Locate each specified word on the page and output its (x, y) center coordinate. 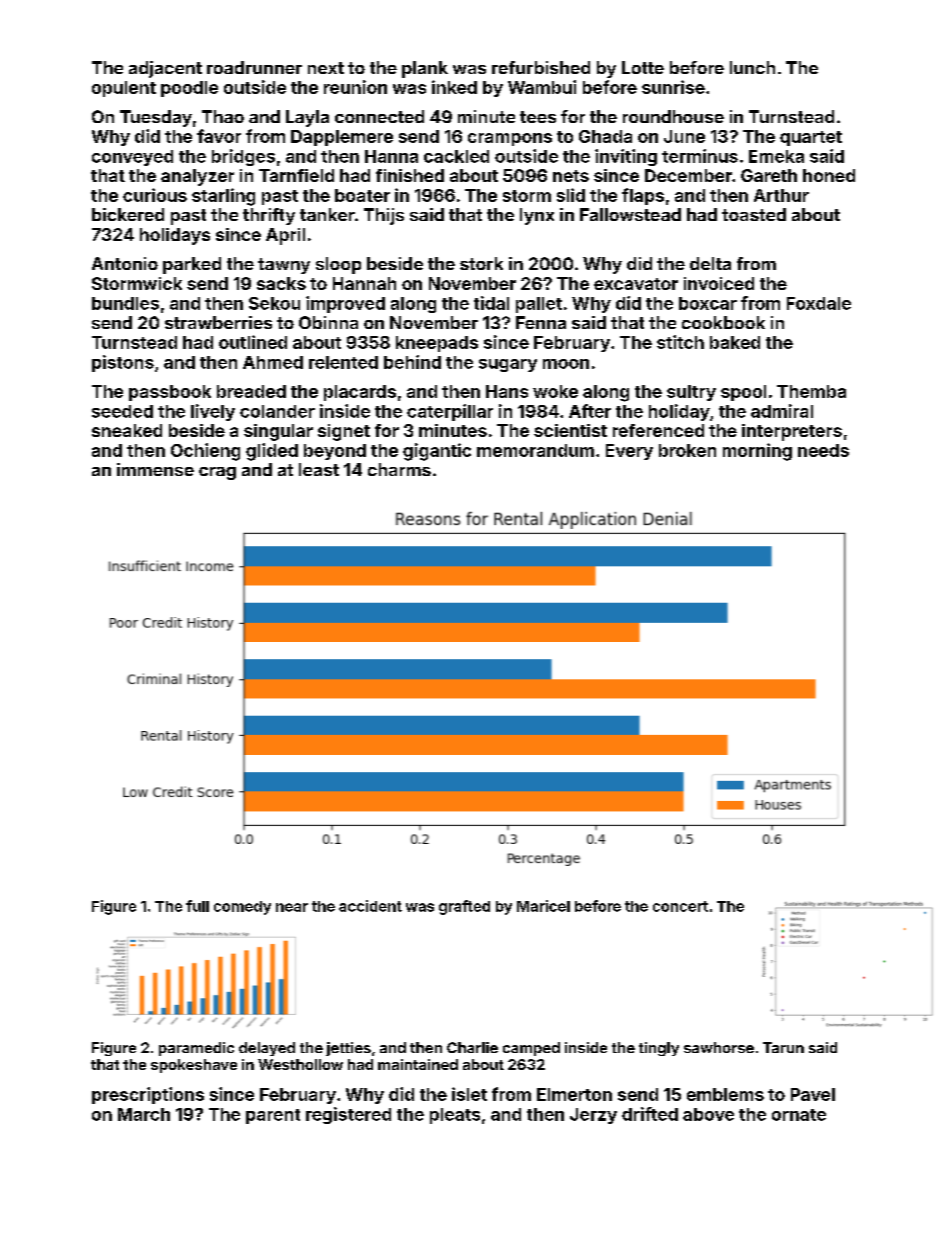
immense (155, 469)
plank (425, 69)
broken (687, 450)
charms (399, 469)
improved (345, 304)
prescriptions (148, 1095)
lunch (752, 67)
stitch (680, 342)
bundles (125, 303)
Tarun (783, 1047)
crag (217, 473)
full (197, 906)
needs (823, 450)
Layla (307, 118)
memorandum (535, 450)
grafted (464, 907)
